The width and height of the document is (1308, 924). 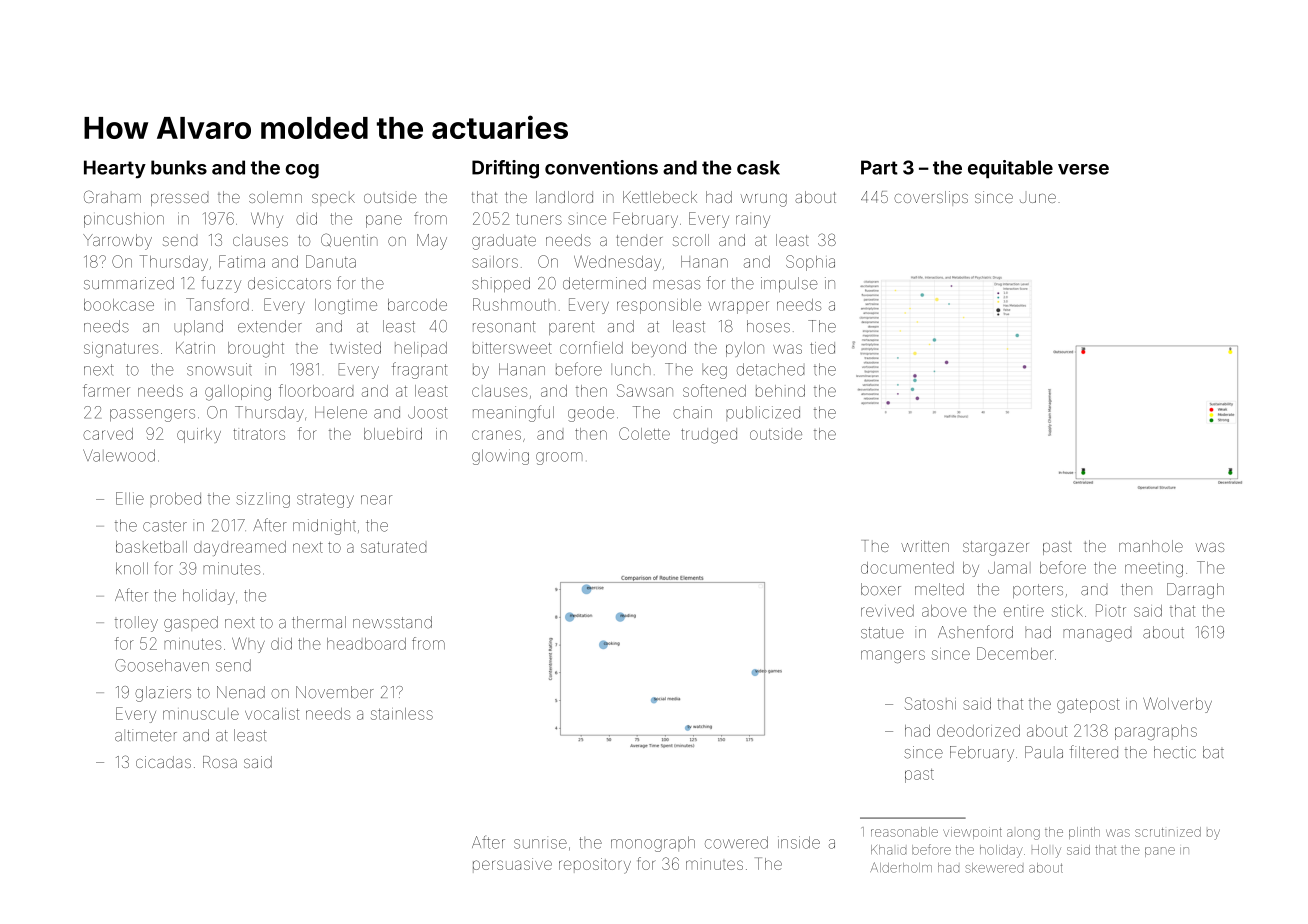 I want to click on Drifting, so click(x=505, y=169).
